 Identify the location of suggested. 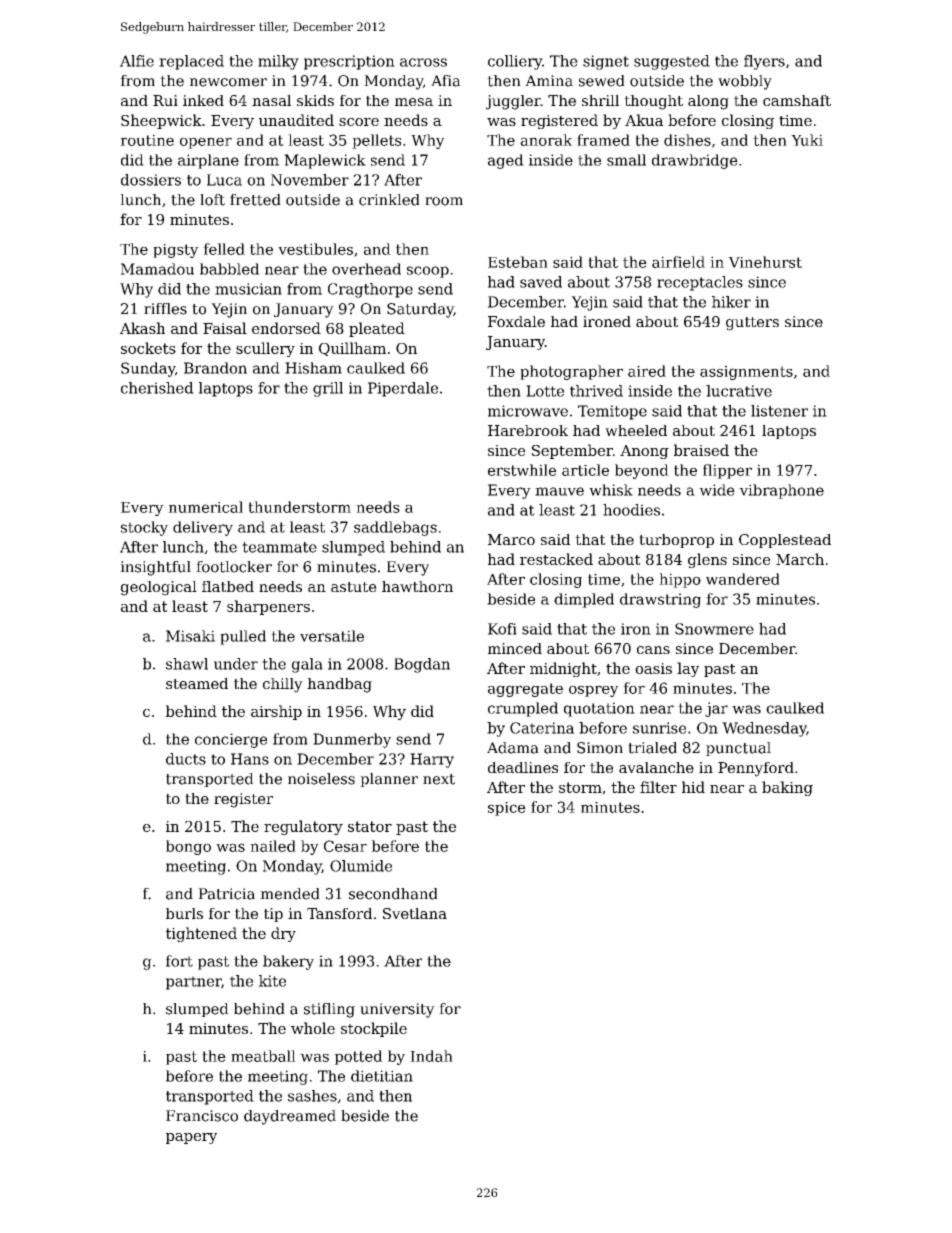
(672, 62).
